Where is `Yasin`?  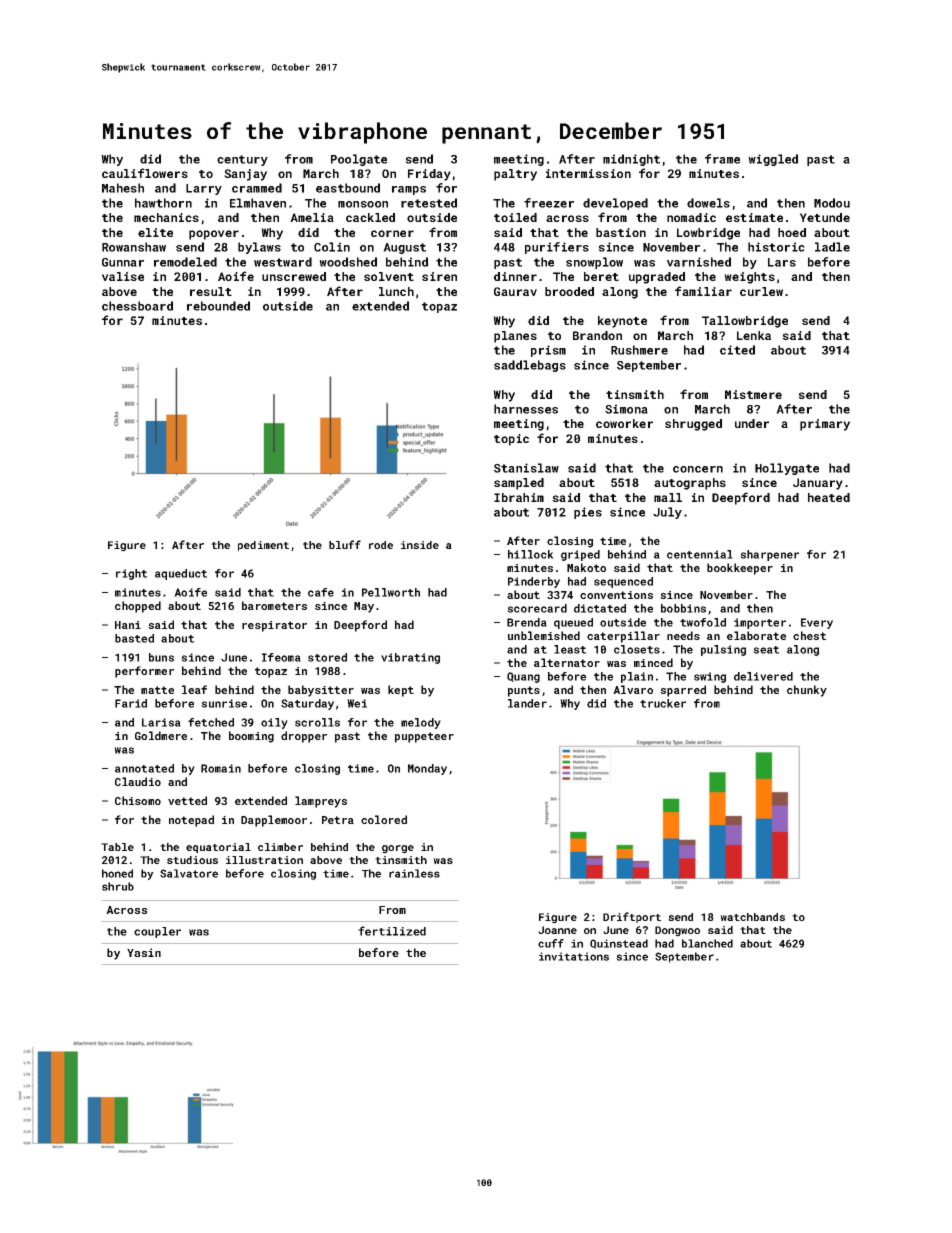
Yasin is located at coordinates (144, 952).
